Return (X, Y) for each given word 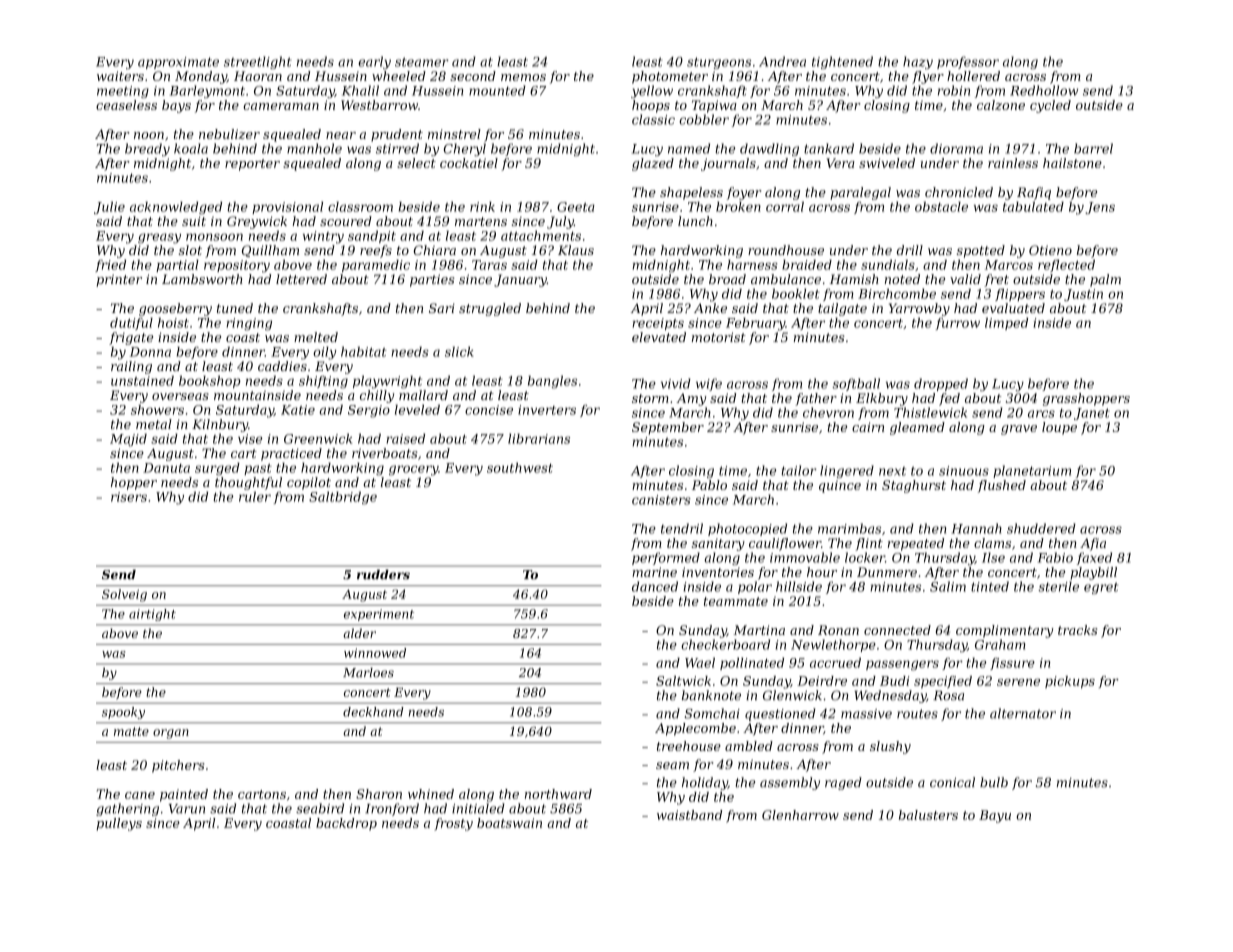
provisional (287, 207)
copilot (309, 483)
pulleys (119, 824)
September (668, 428)
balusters (928, 815)
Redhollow (1044, 90)
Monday (201, 77)
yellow (652, 91)
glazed (653, 164)
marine (654, 572)
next (892, 471)
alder (359, 633)
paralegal (860, 193)
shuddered (1041, 528)
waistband (689, 815)
